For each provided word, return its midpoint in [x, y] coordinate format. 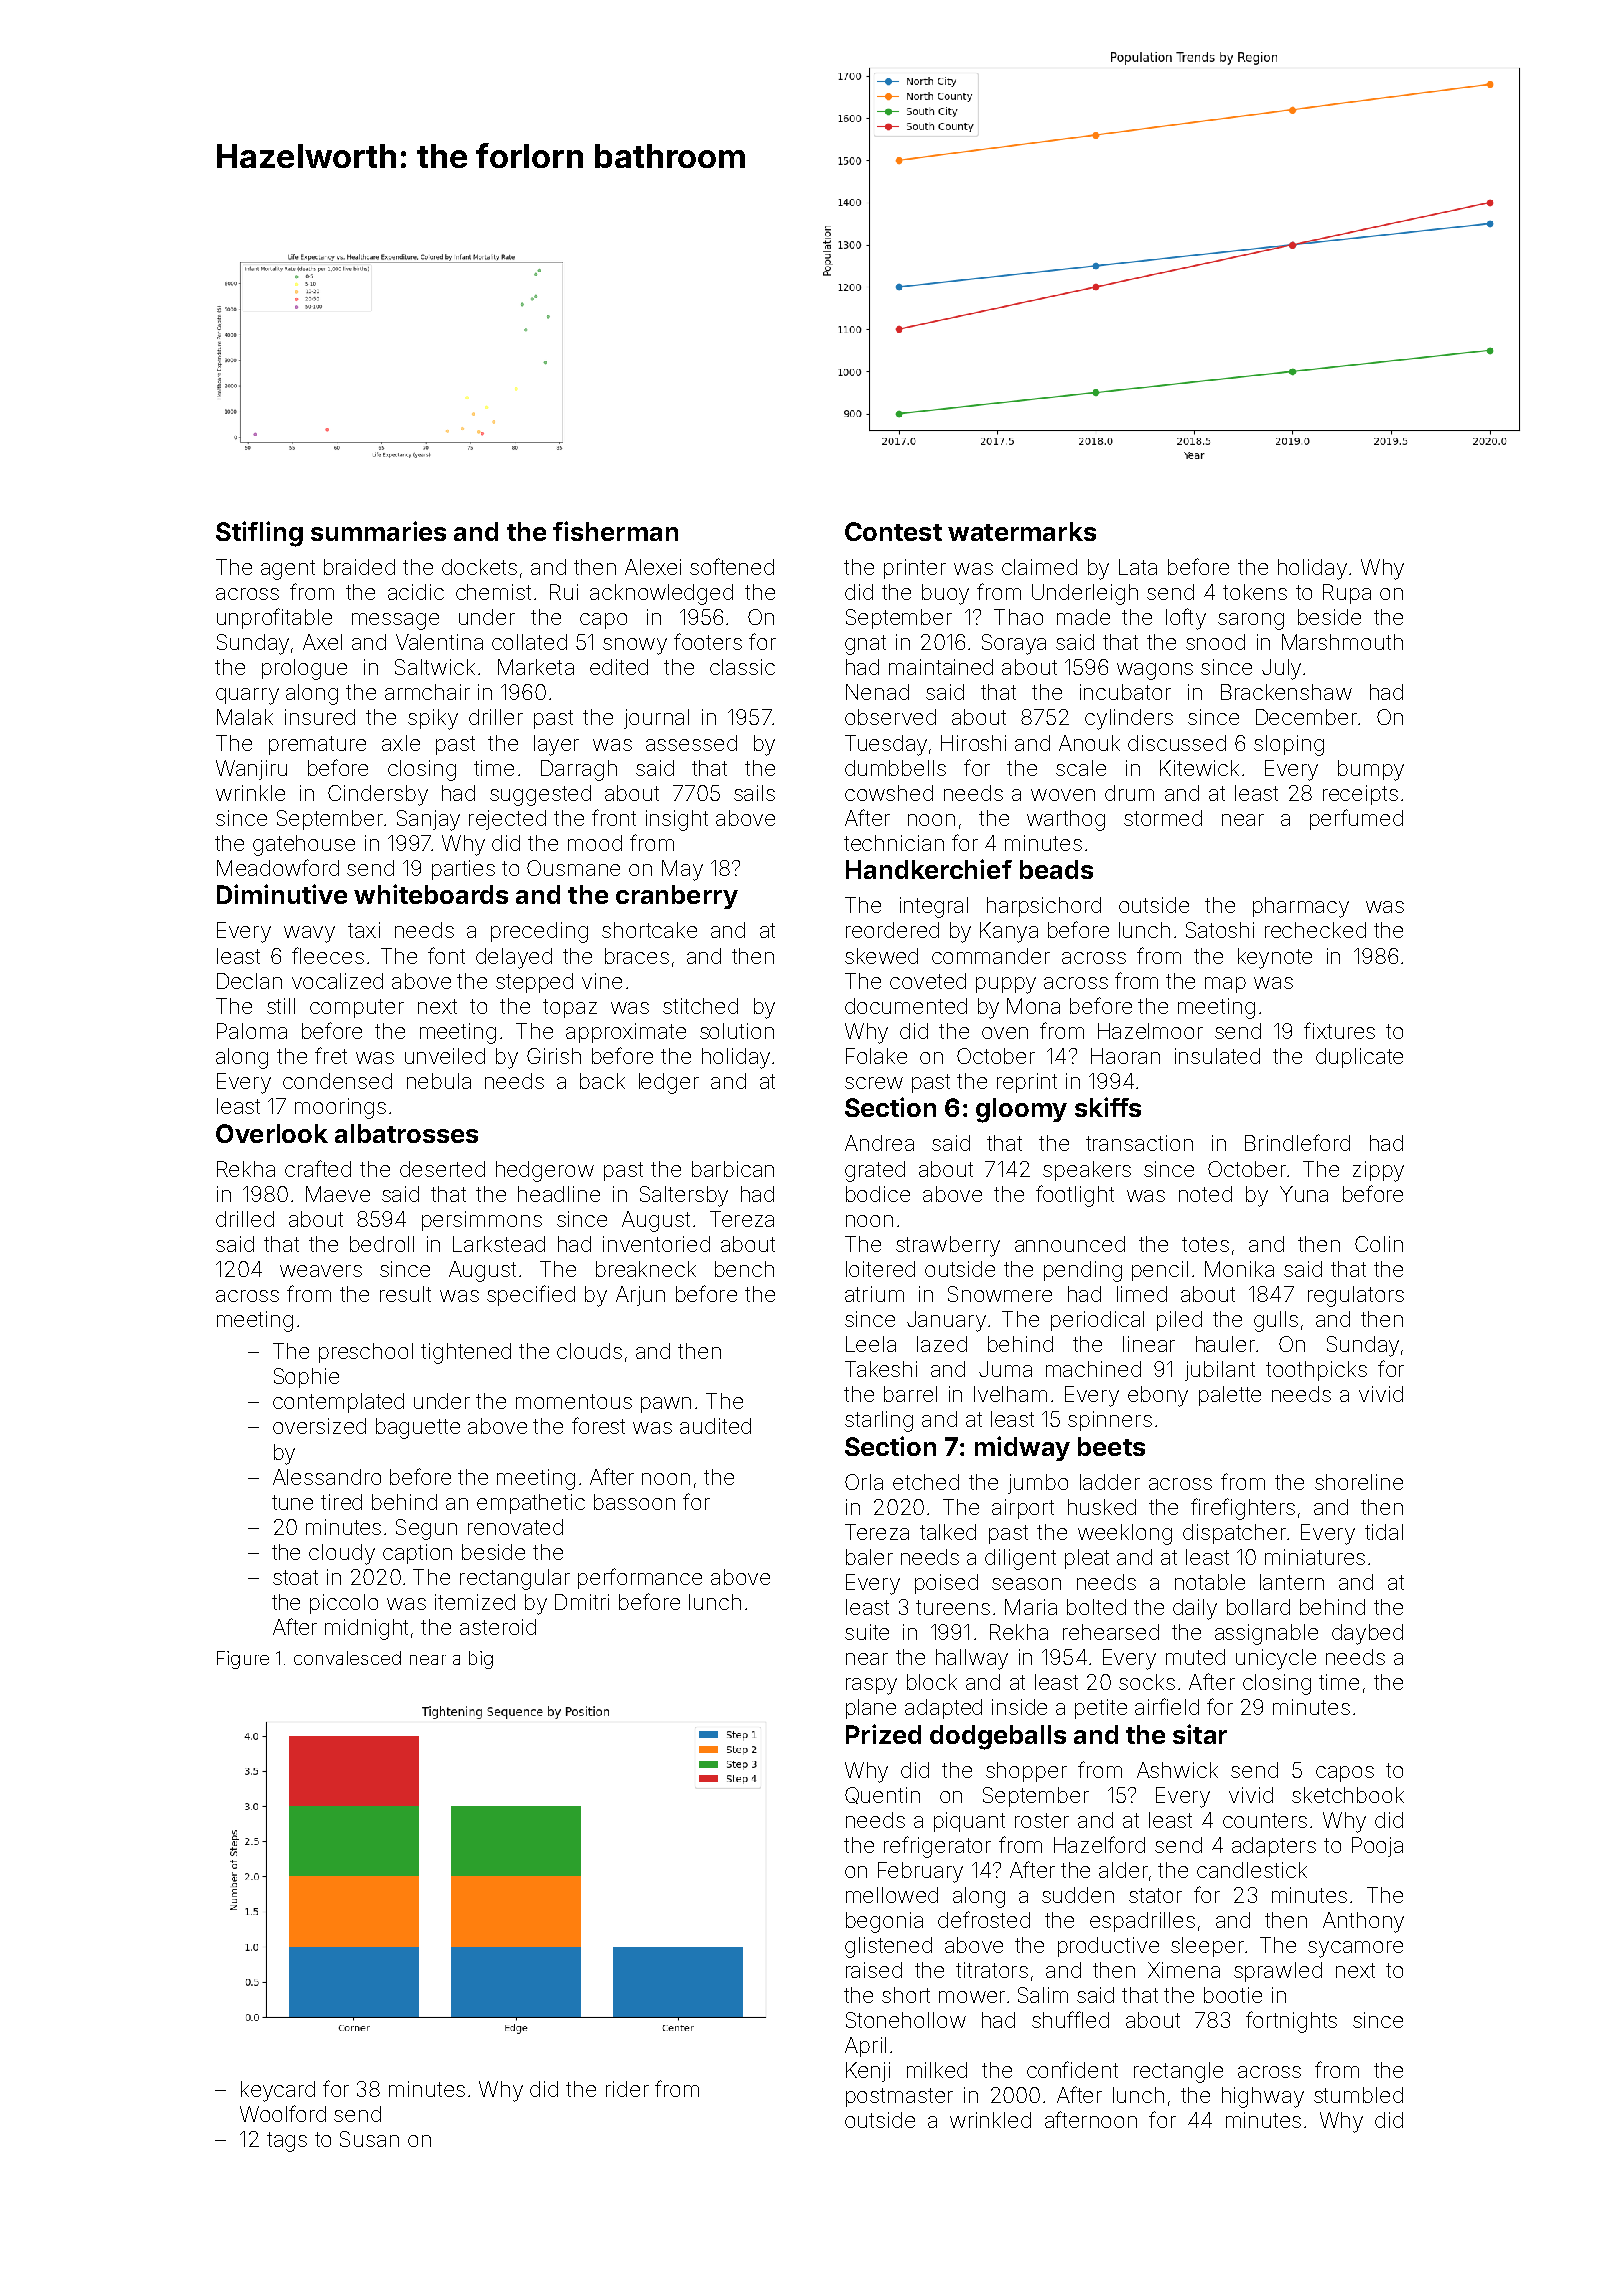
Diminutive [282, 894]
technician [894, 843]
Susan [369, 2139]
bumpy [1371, 770]
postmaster [899, 2097]
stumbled [1358, 2095]
